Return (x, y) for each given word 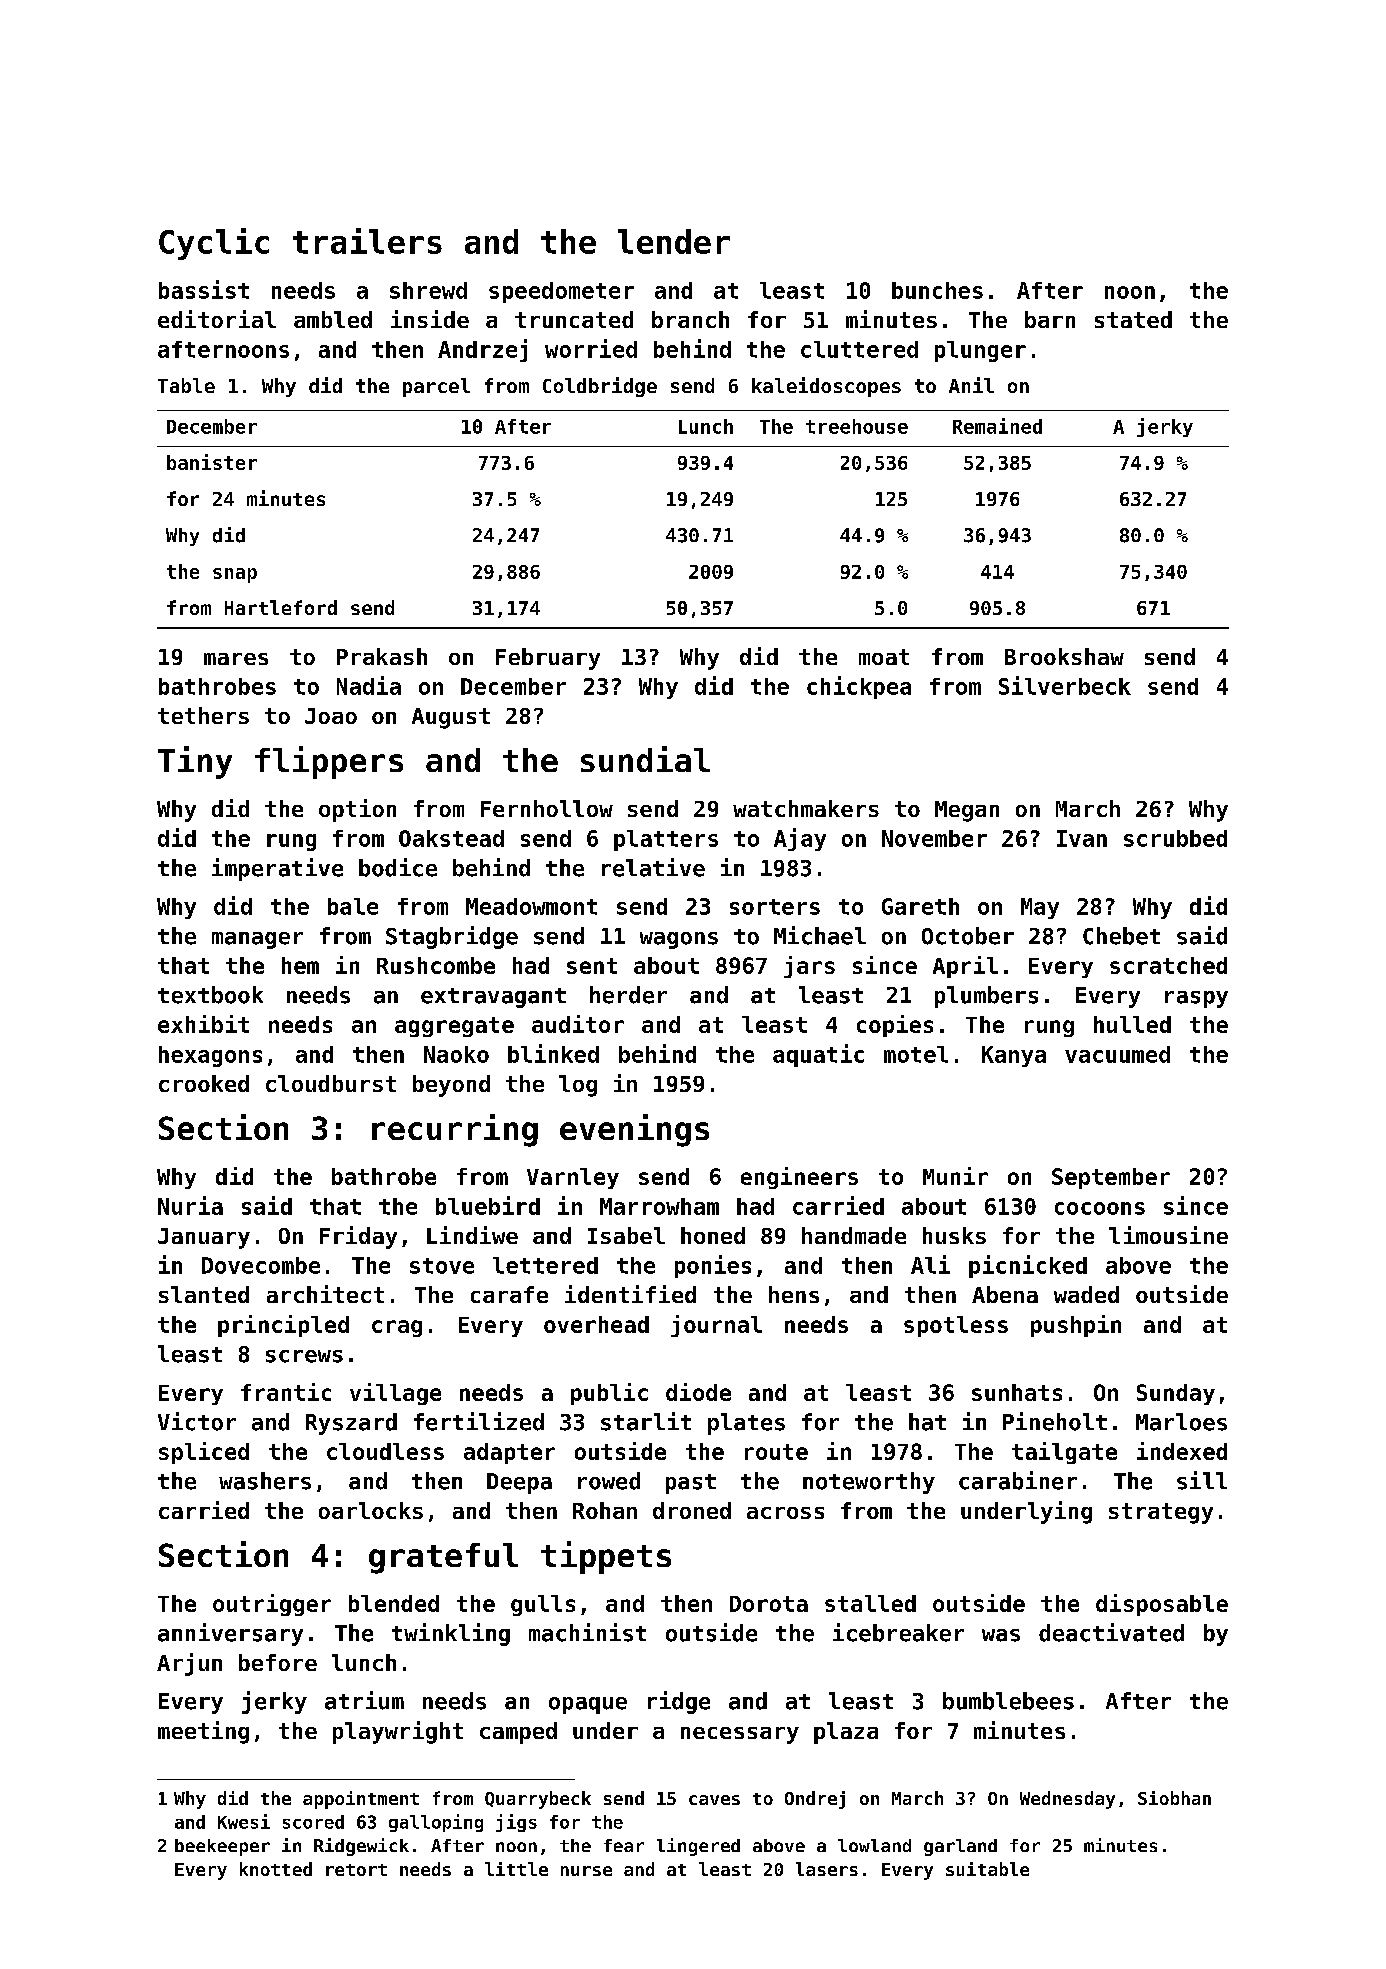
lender (674, 241)
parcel (436, 387)
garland (960, 1847)
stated (1133, 319)
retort (356, 1870)
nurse (586, 1871)
